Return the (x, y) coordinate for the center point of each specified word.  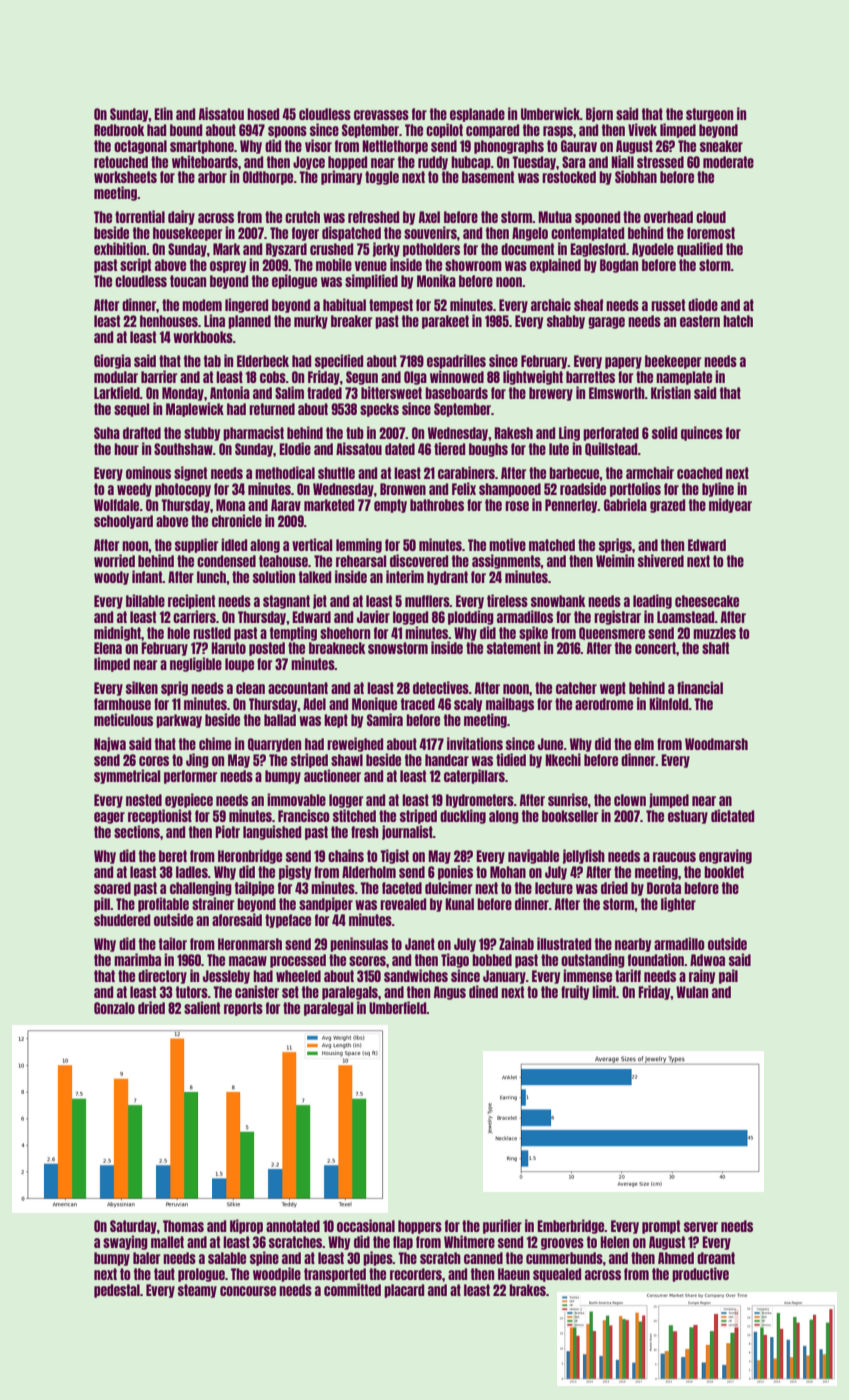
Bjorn (599, 114)
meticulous (123, 719)
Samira (385, 719)
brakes (527, 1290)
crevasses (381, 115)
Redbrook (119, 130)
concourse (248, 1291)
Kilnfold (669, 703)
